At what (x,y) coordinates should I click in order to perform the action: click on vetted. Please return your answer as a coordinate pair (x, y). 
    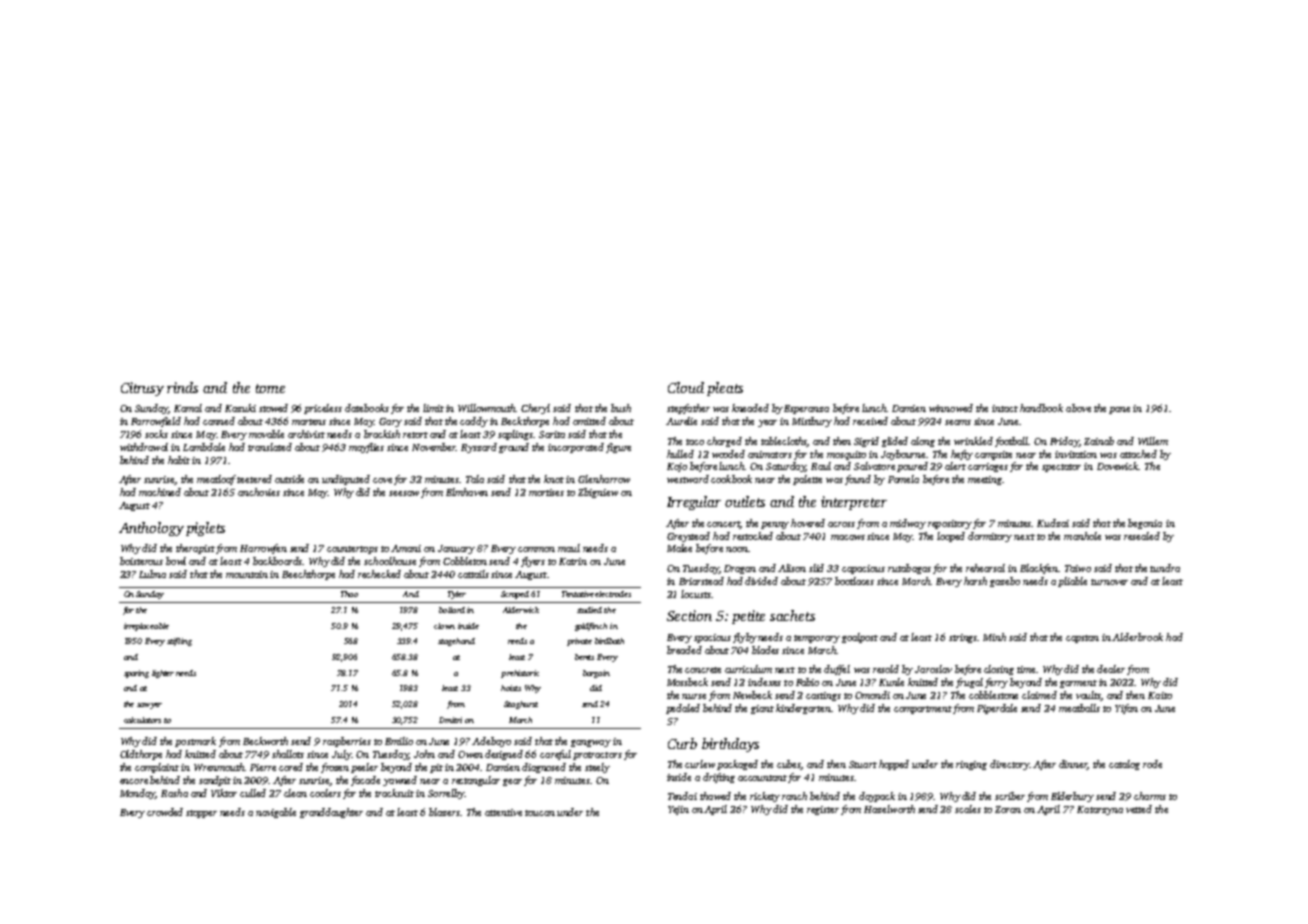
    Looking at the image, I should click on (1139, 809).
